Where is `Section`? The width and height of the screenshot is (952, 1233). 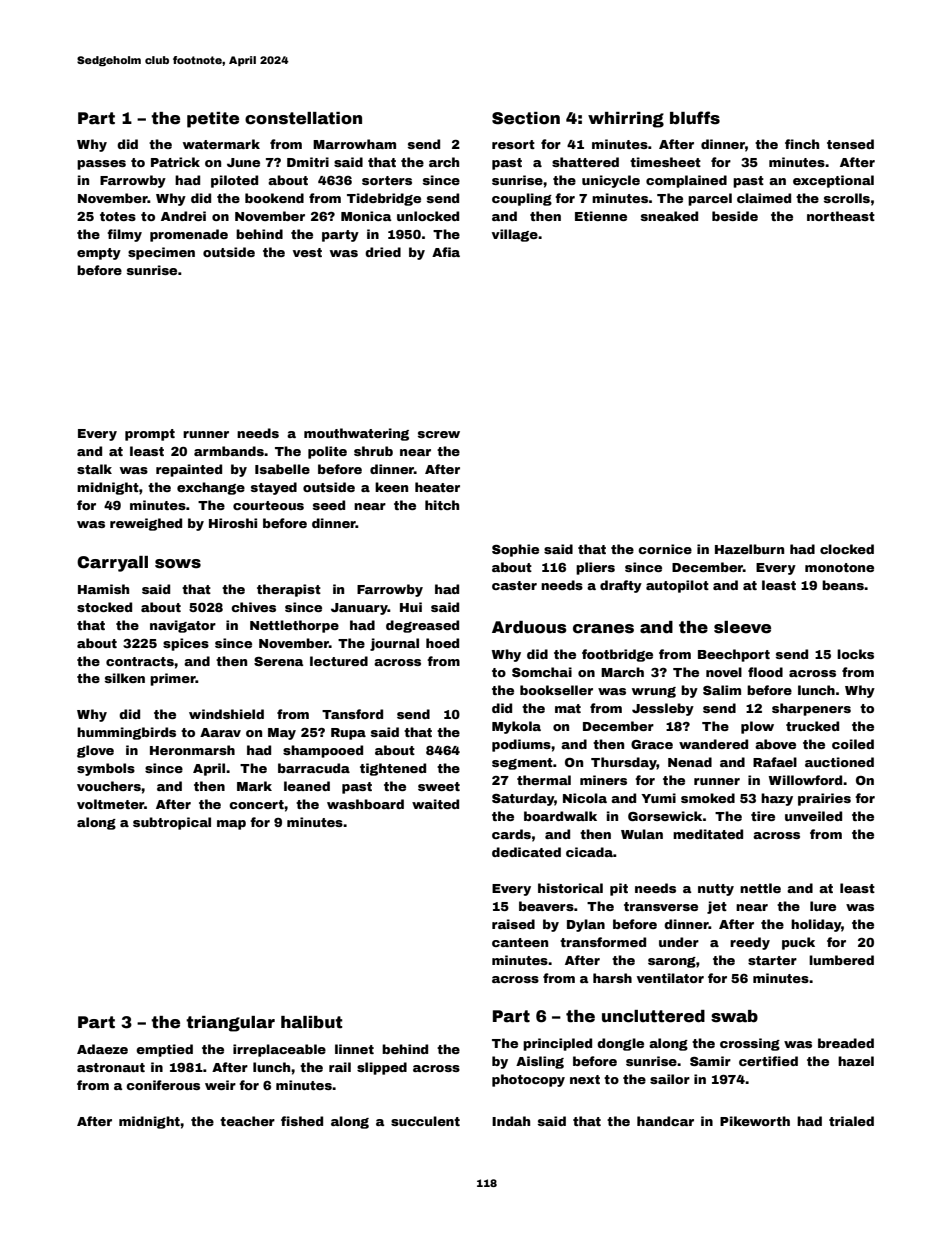
Section is located at coordinates (526, 118).
